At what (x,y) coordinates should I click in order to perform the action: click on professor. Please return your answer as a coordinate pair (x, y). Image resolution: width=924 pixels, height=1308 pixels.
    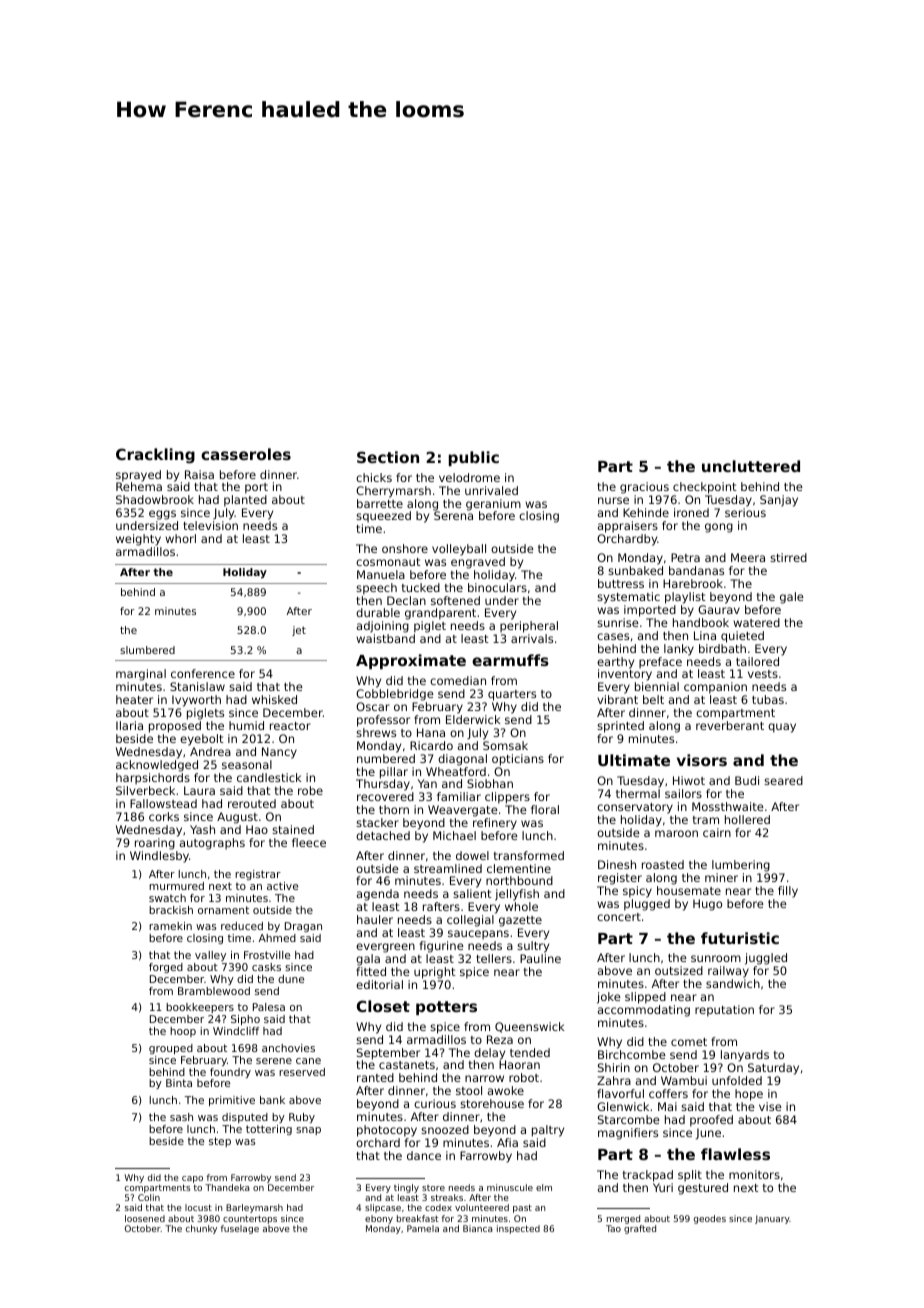
    Looking at the image, I should click on (383, 721).
